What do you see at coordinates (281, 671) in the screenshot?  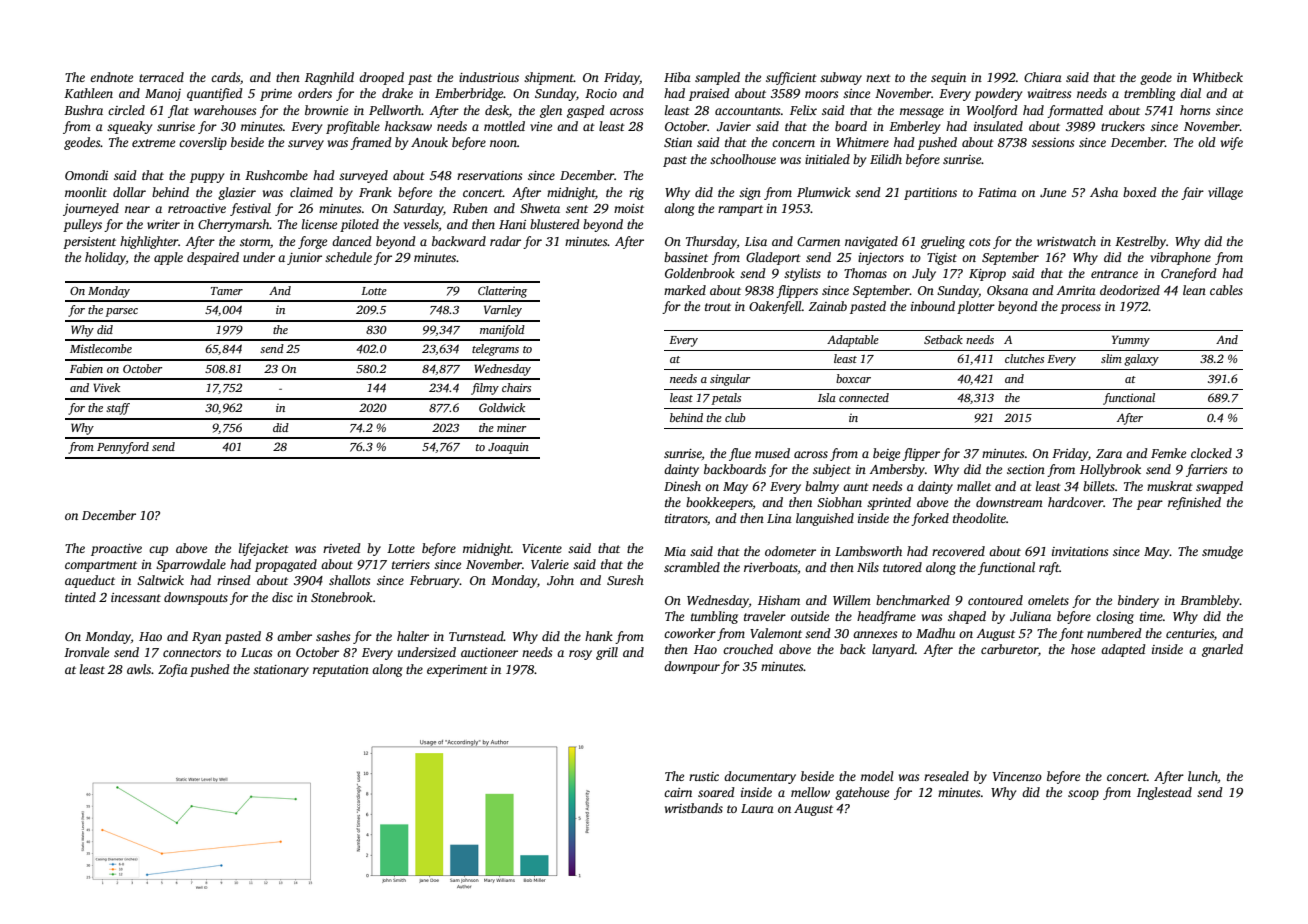 I see `stationary` at bounding box center [281, 671].
